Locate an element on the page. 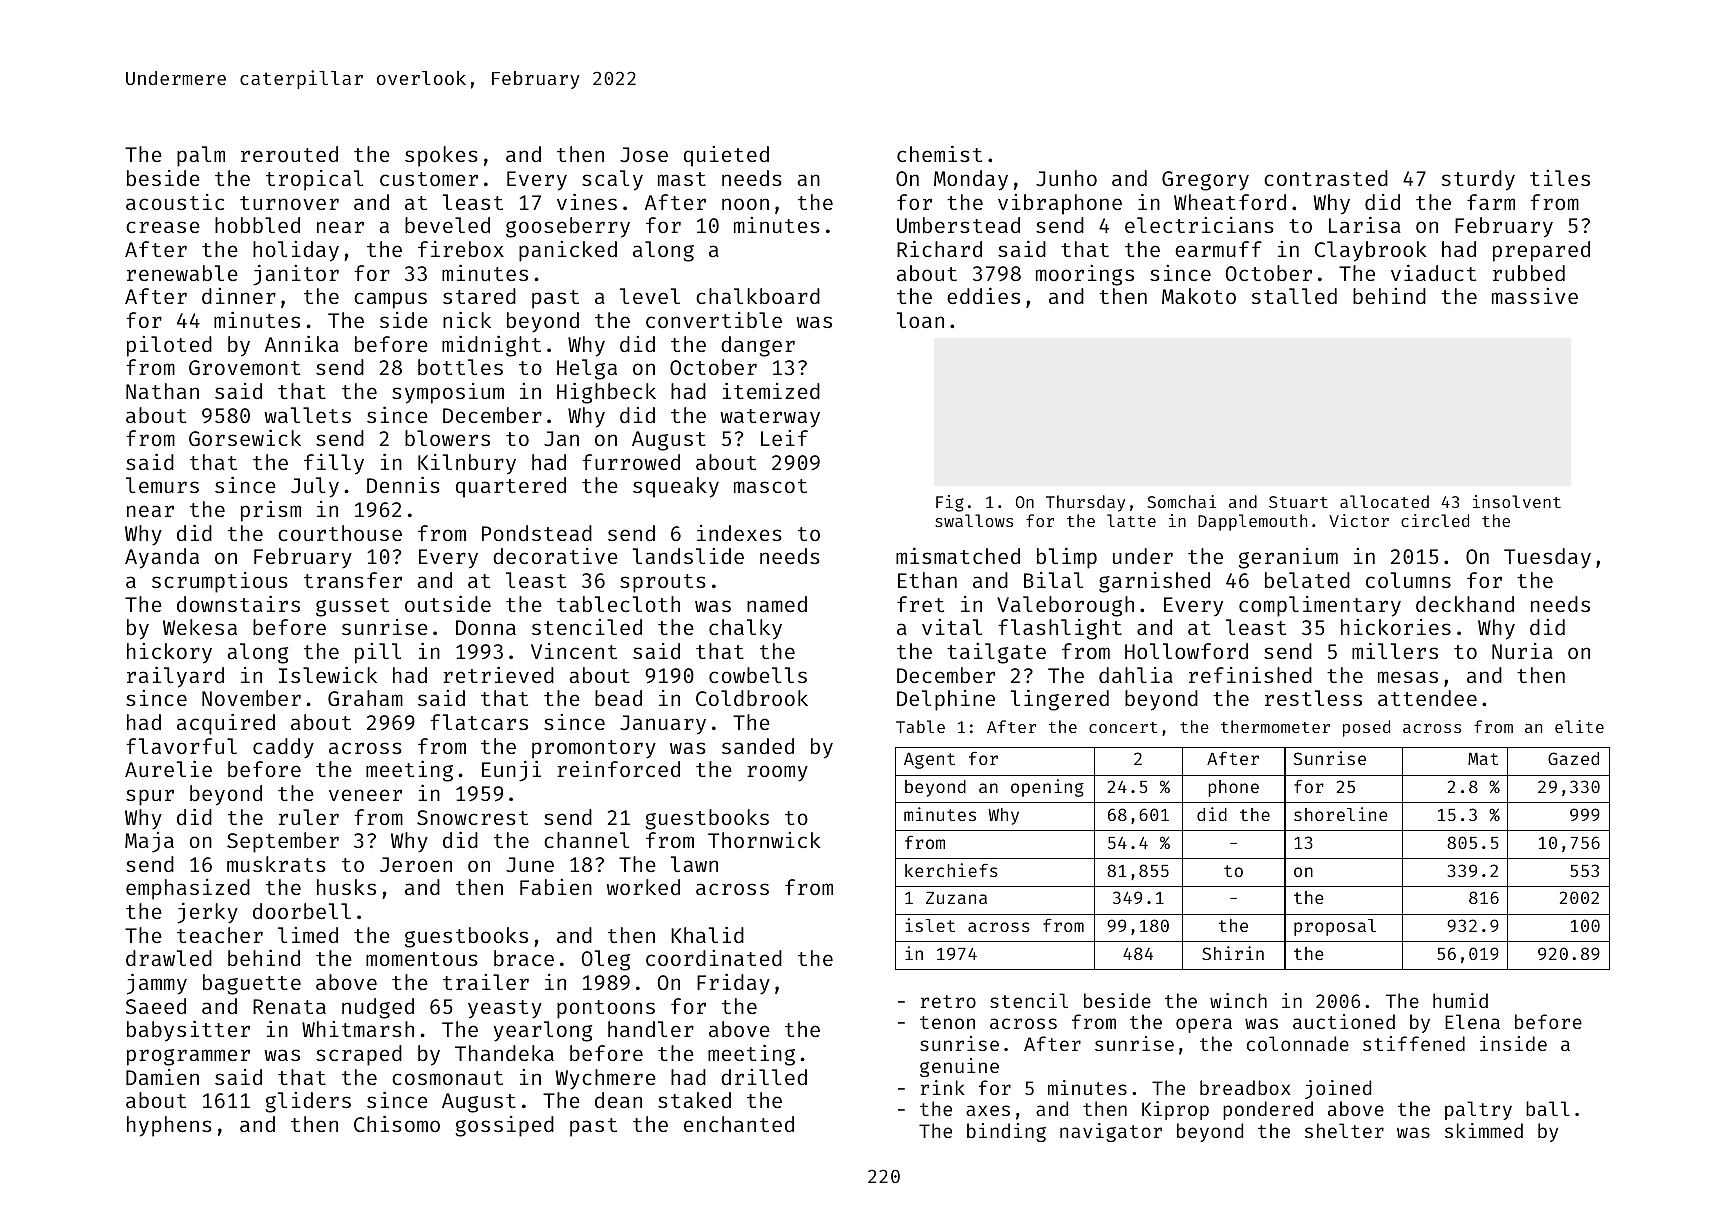  chalky is located at coordinates (745, 629).
